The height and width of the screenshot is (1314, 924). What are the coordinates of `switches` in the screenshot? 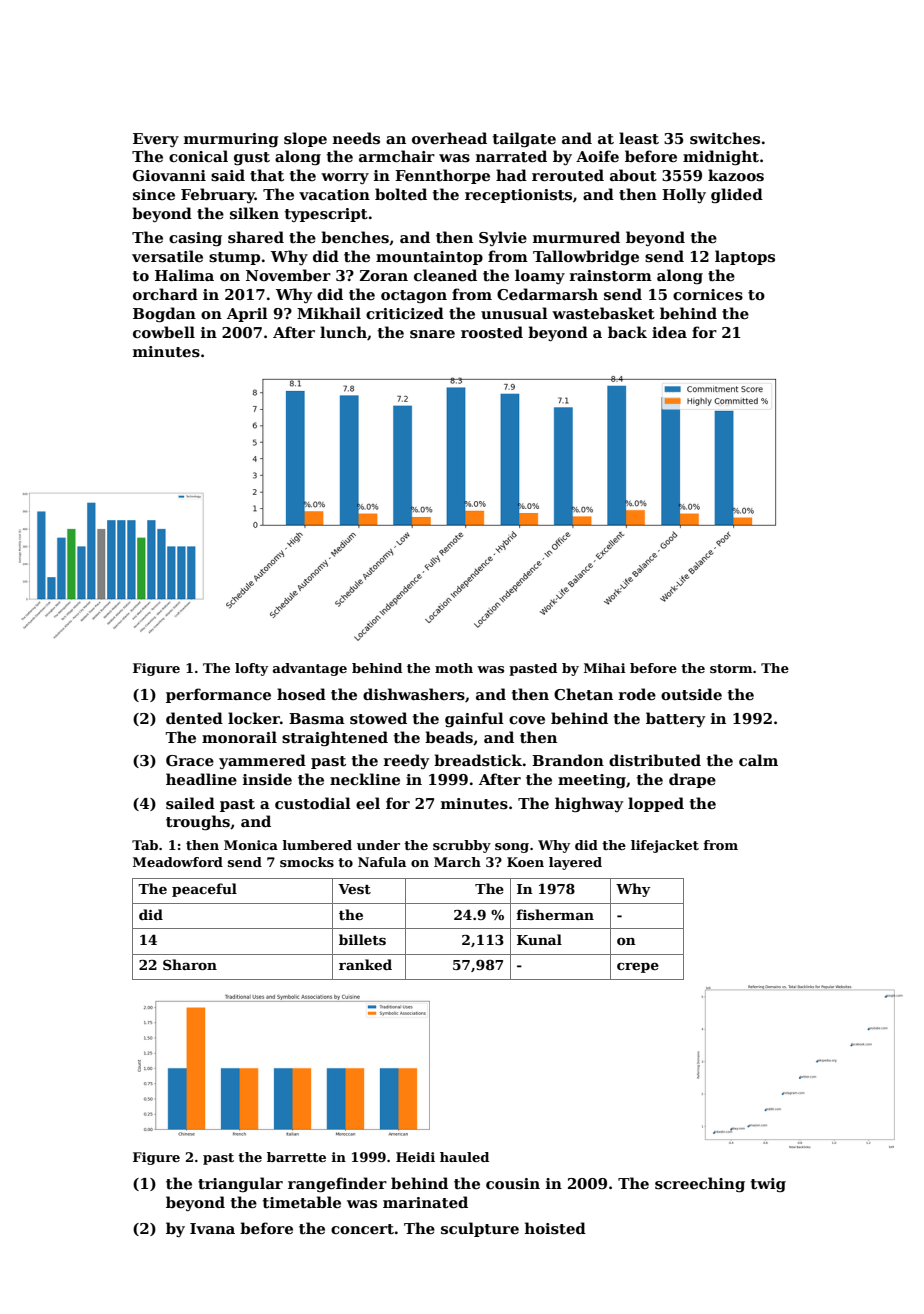 It's located at (725, 138).
